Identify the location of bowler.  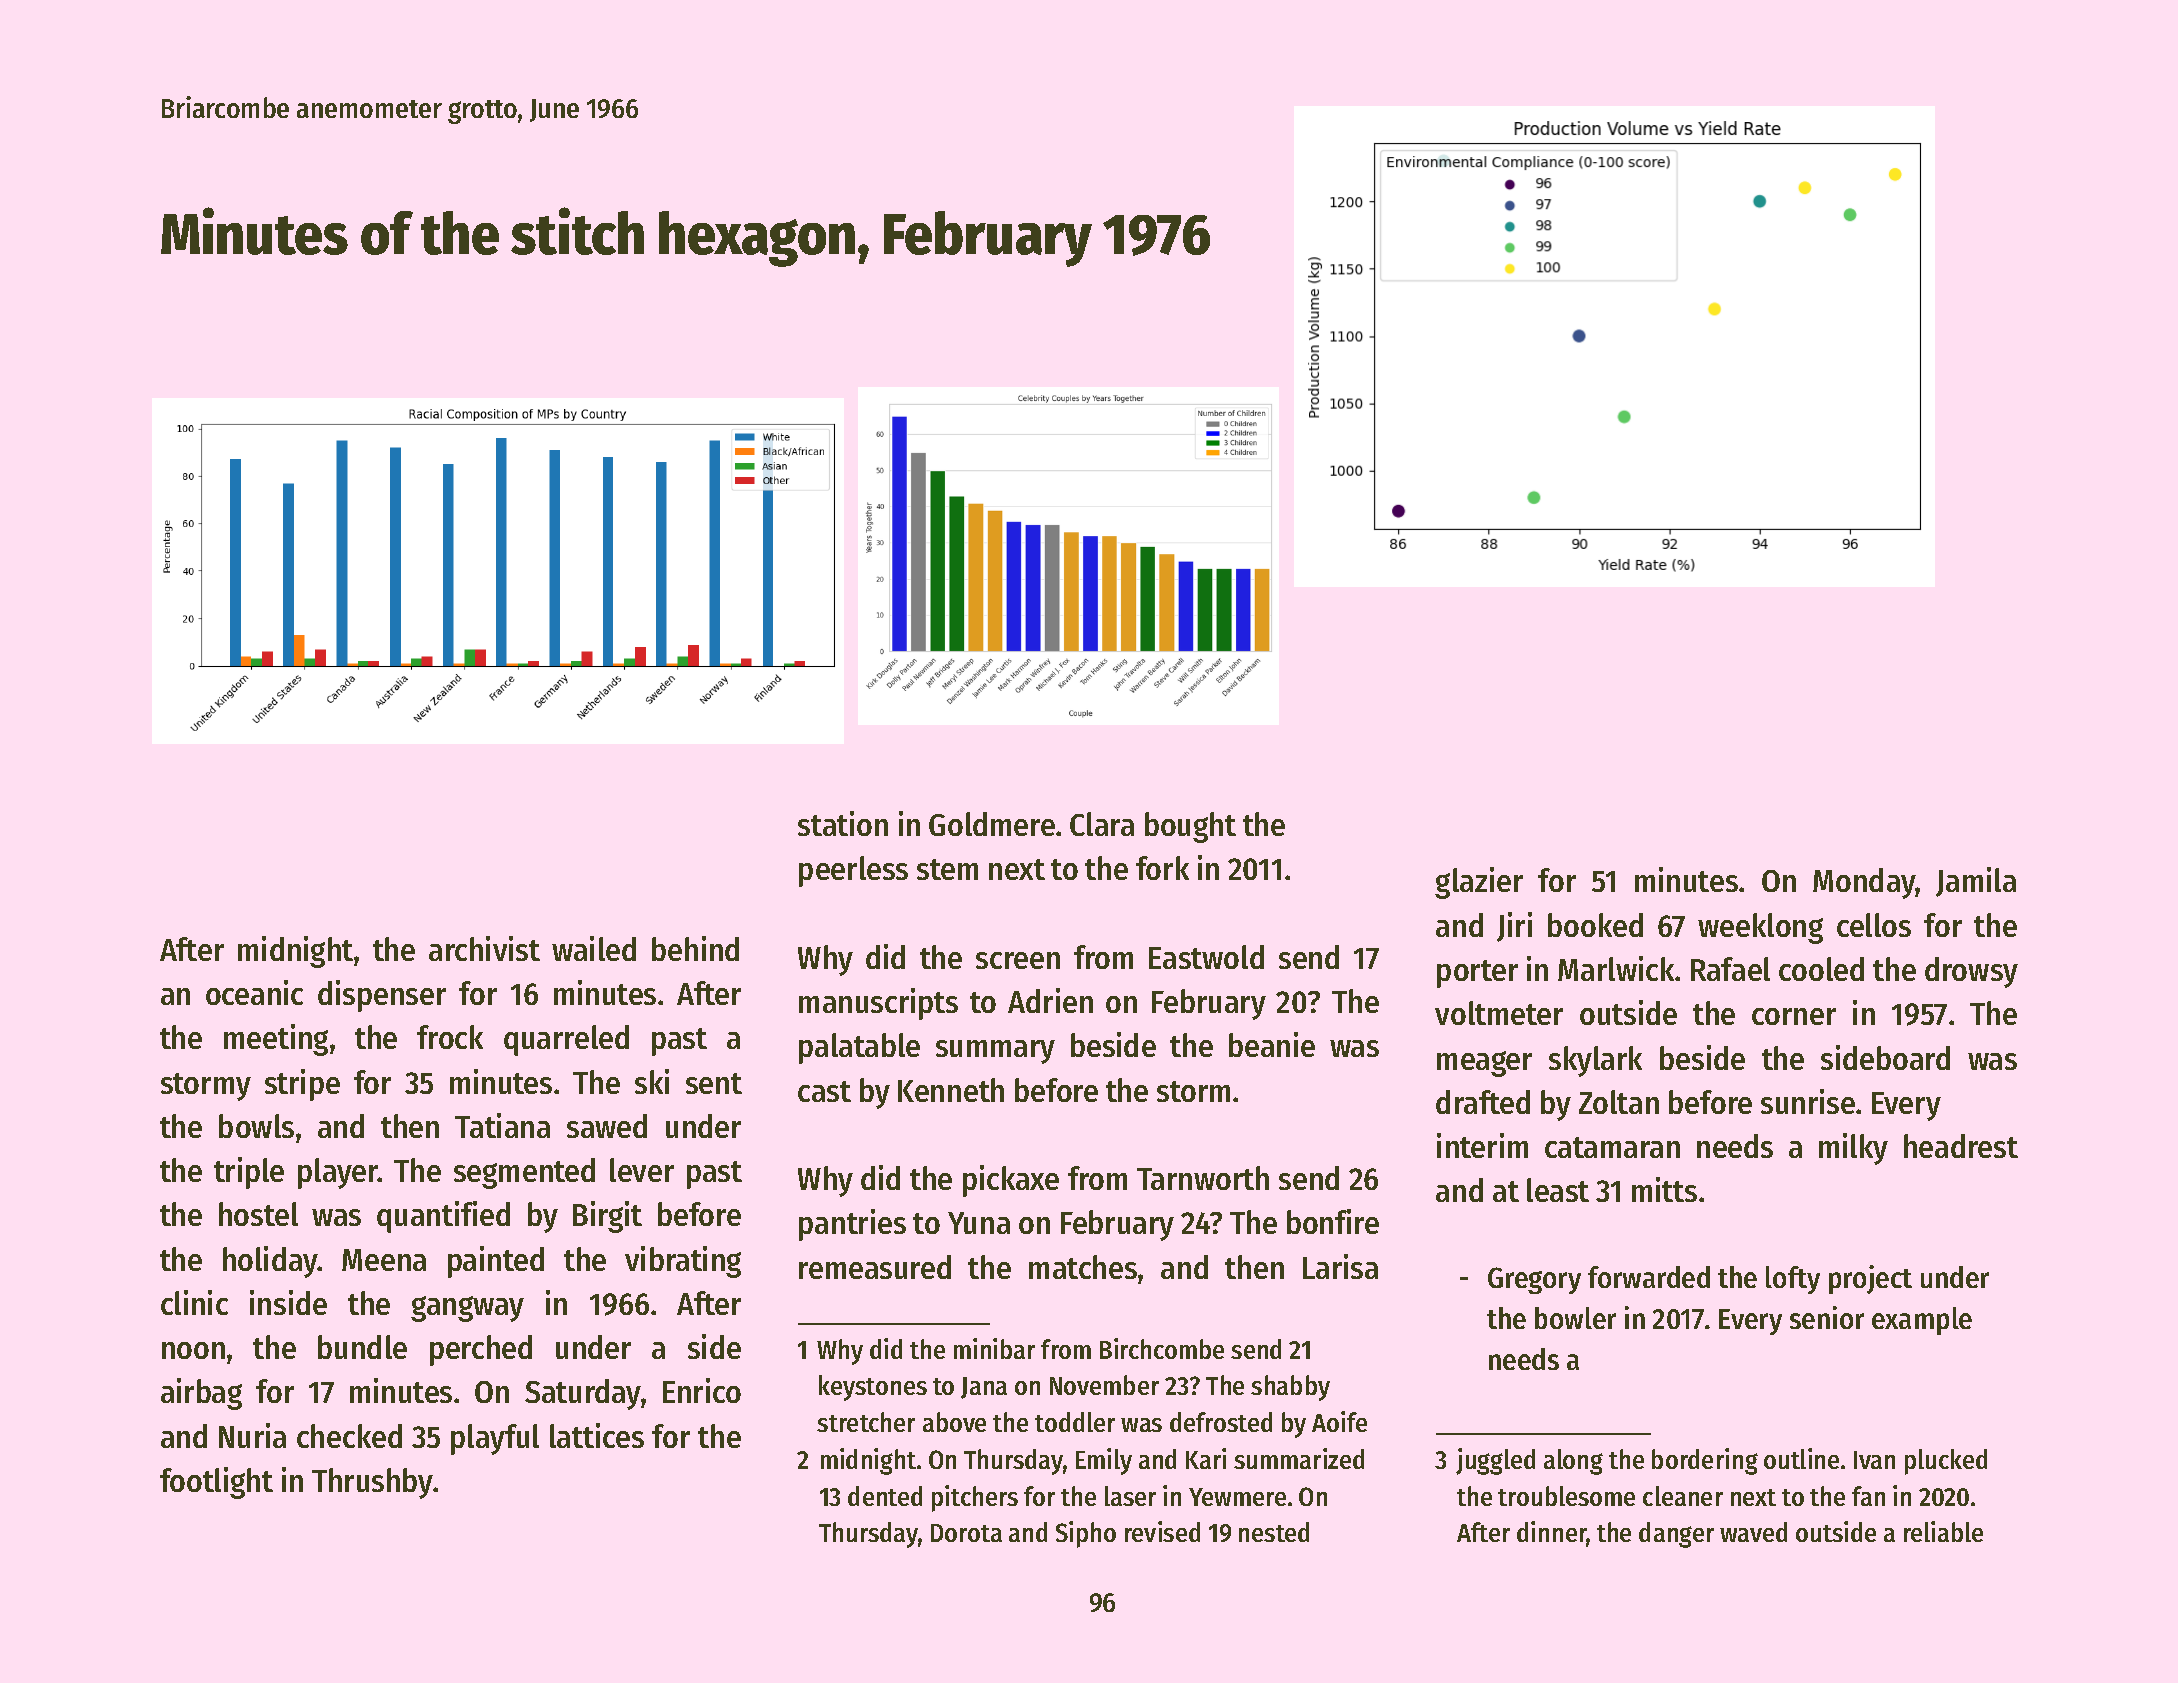
(1575, 1318).
